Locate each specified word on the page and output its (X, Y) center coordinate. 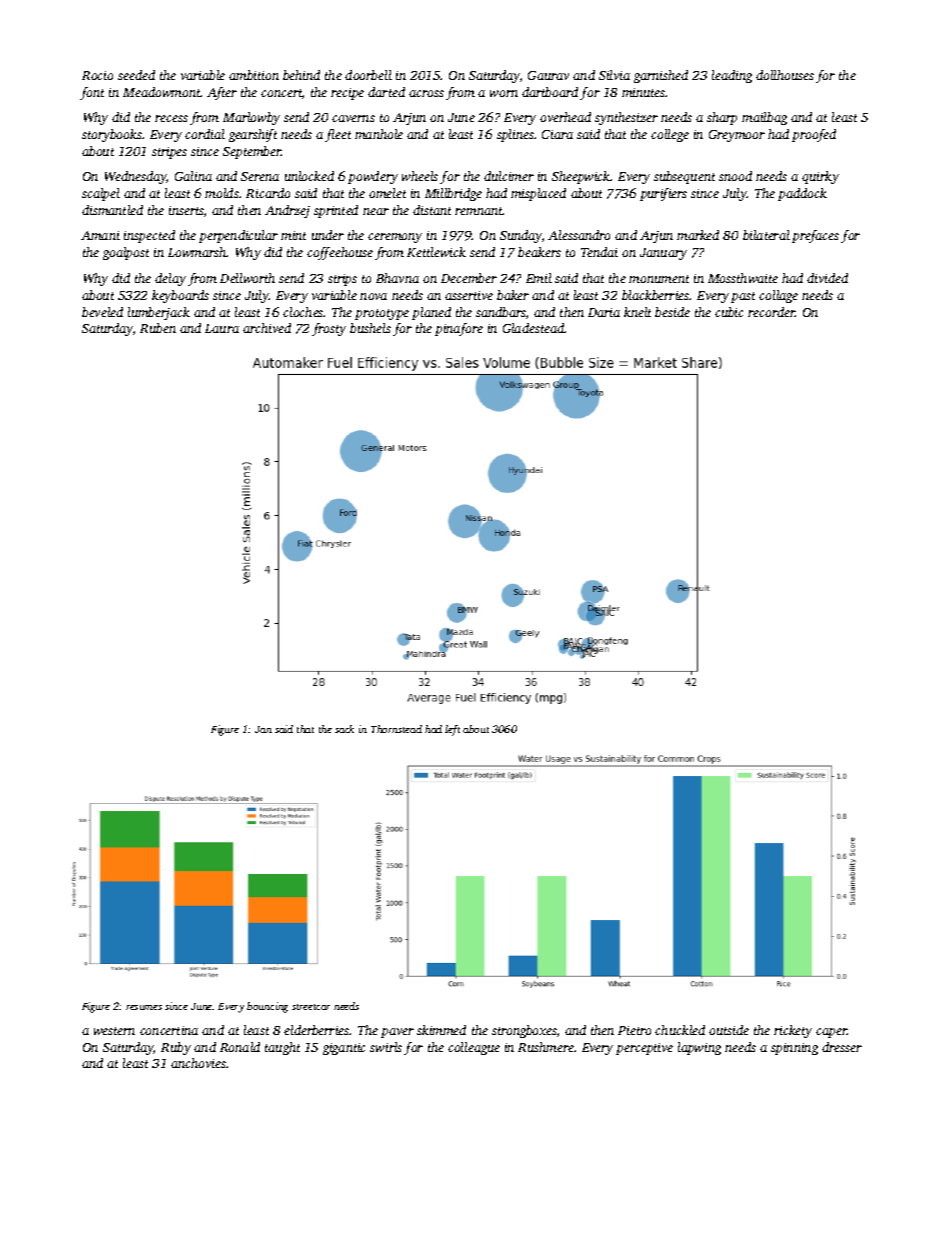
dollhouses (785, 75)
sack (344, 729)
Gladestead (533, 328)
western (114, 1031)
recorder (771, 312)
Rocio (97, 75)
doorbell (368, 75)
